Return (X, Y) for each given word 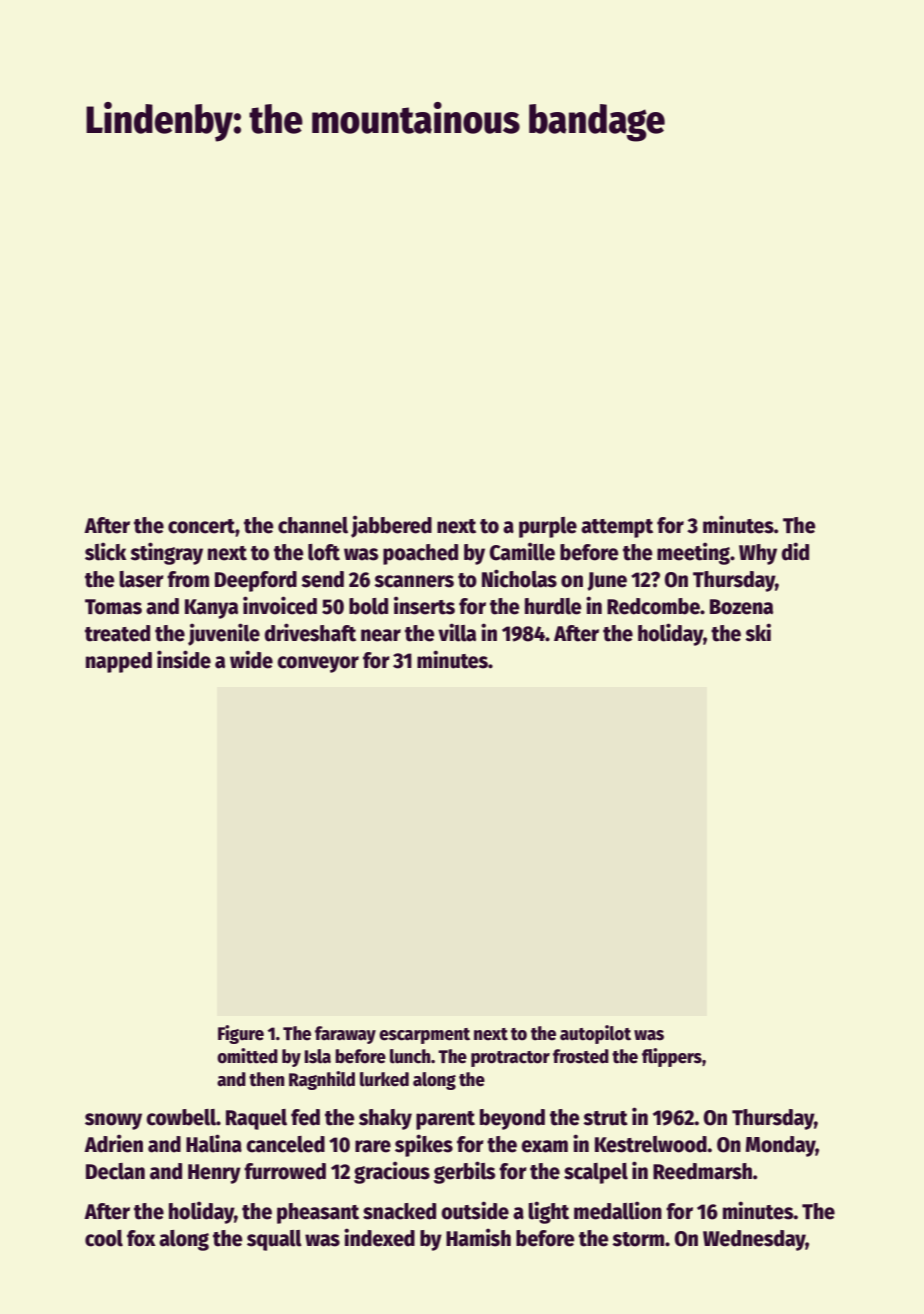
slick (105, 551)
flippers (672, 1057)
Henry (214, 1174)
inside (184, 659)
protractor (510, 1059)
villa (457, 632)
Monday (781, 1146)
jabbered (391, 526)
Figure (241, 1034)
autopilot (595, 1034)
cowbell (181, 1117)
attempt (617, 528)
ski (758, 632)
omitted (247, 1056)
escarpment (424, 1036)
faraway (345, 1035)
